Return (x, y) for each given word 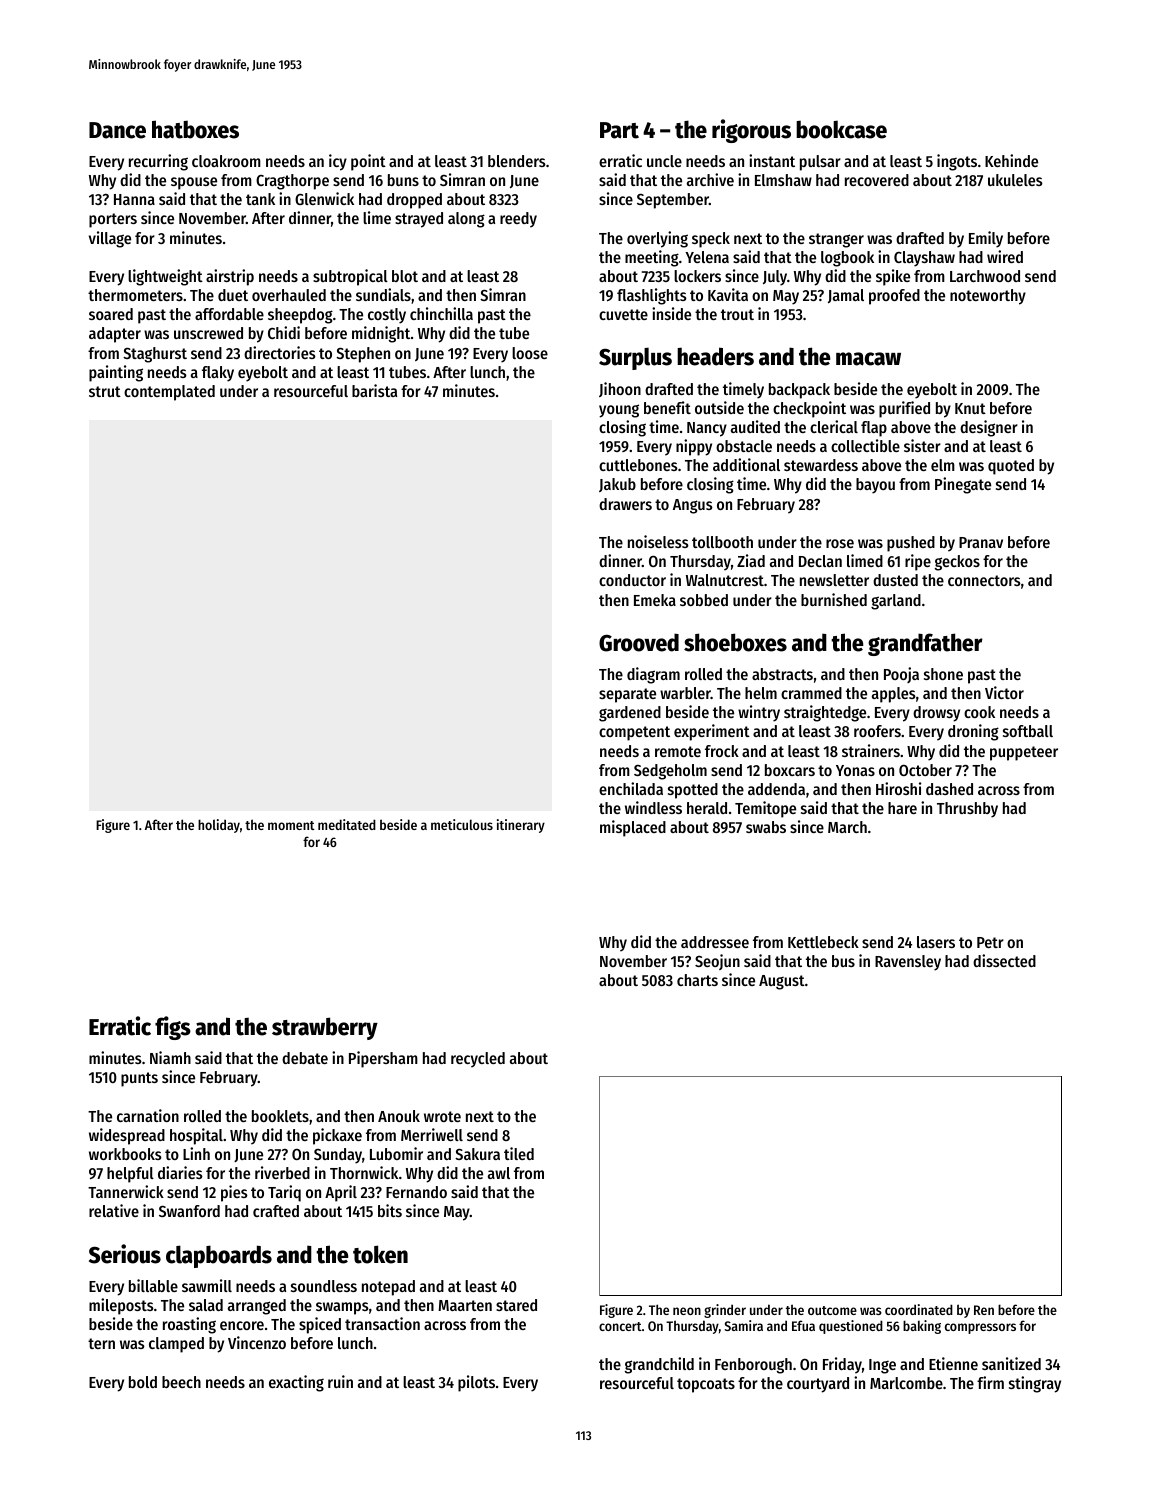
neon (687, 1311)
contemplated (169, 393)
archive (710, 179)
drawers (625, 504)
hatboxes (195, 129)
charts (697, 980)
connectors (984, 580)
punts (139, 1079)
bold (143, 1382)
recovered (877, 180)
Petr (990, 942)
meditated (347, 824)
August (782, 982)
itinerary (521, 826)
